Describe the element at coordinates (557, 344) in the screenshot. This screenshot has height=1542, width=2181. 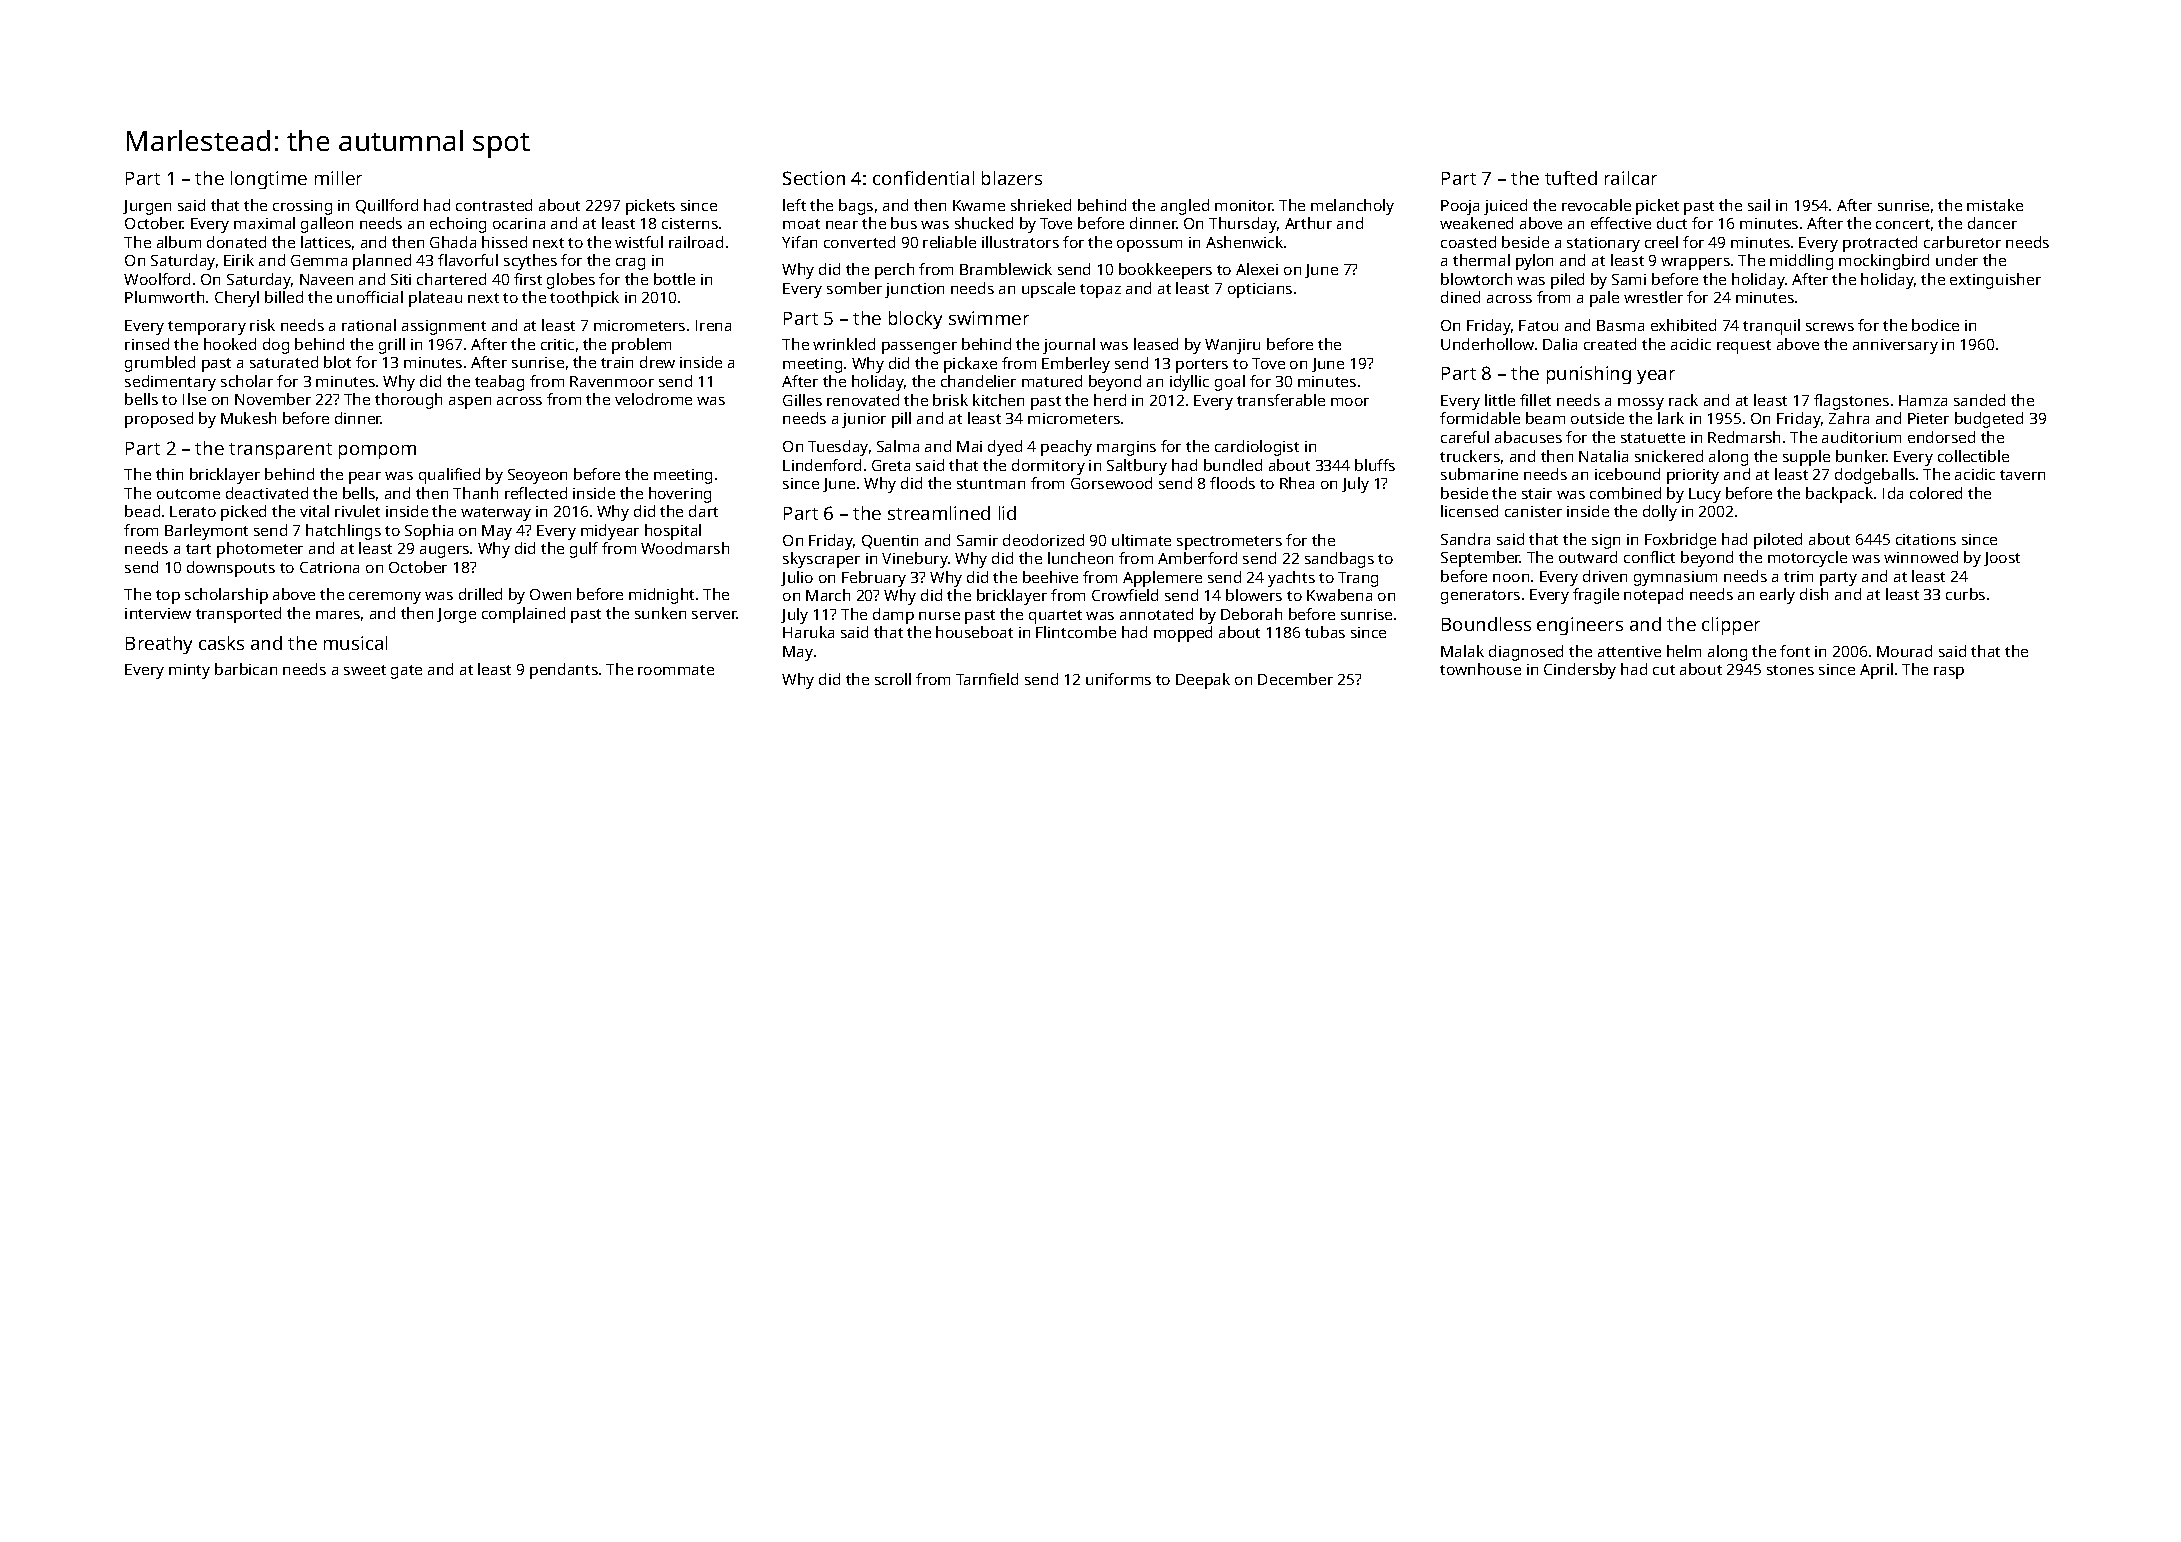
I see `critic` at that location.
